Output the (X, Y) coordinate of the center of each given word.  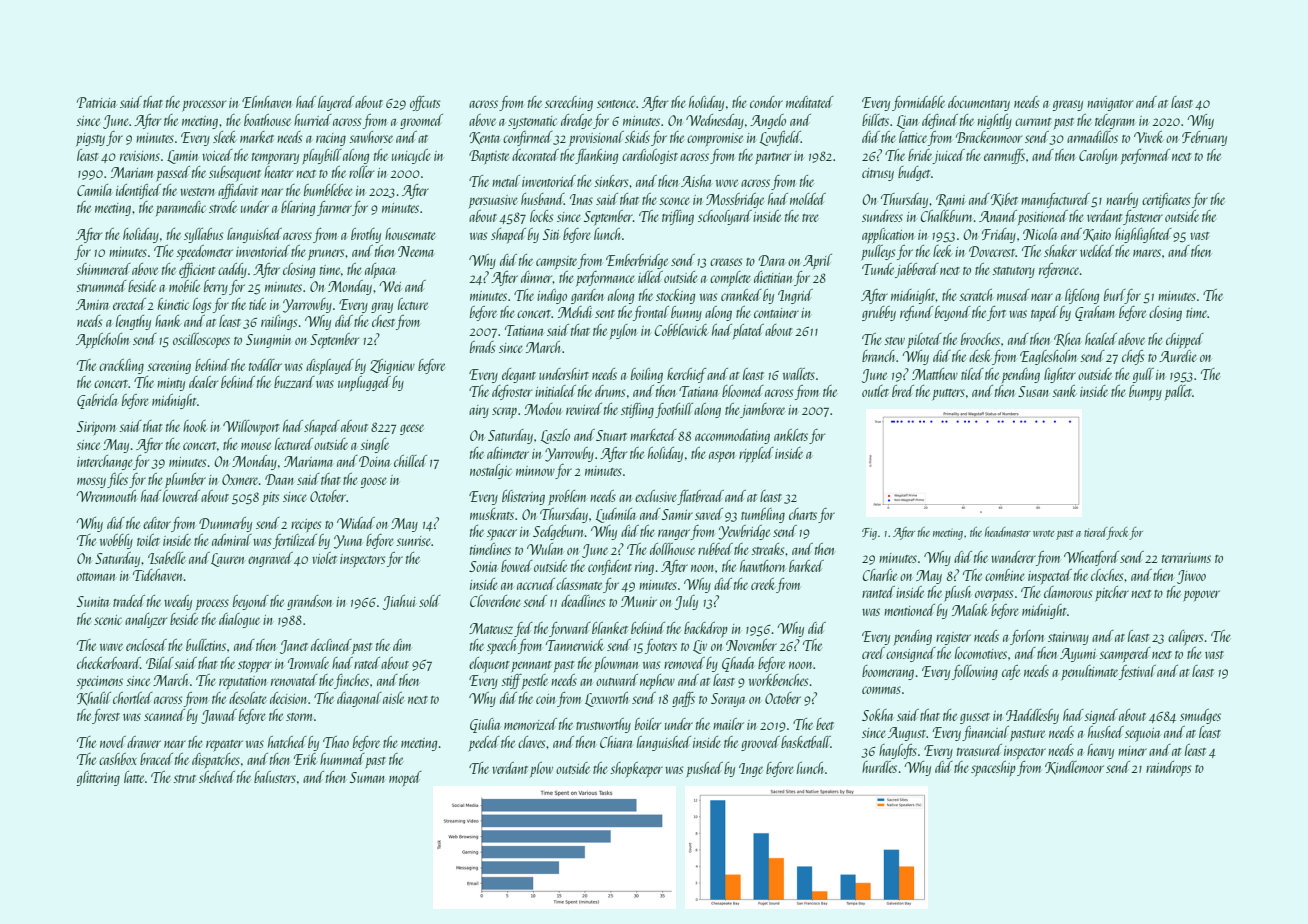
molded (808, 199)
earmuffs (1004, 156)
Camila (94, 190)
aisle (393, 698)
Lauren (227, 560)
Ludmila (616, 515)
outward (617, 680)
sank (1064, 391)
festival (1137, 672)
